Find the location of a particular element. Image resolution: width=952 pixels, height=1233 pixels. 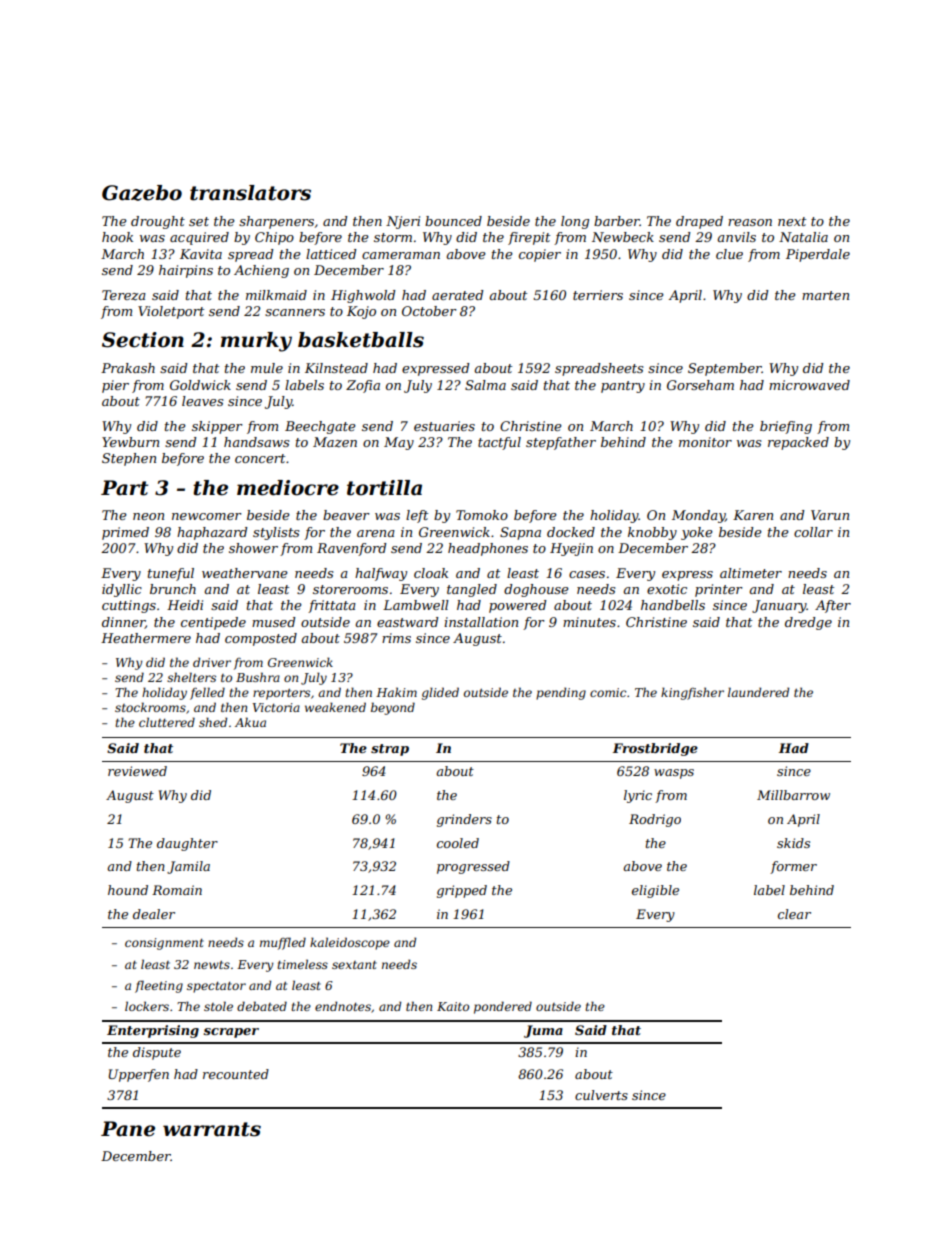

recounted is located at coordinates (236, 1074).
